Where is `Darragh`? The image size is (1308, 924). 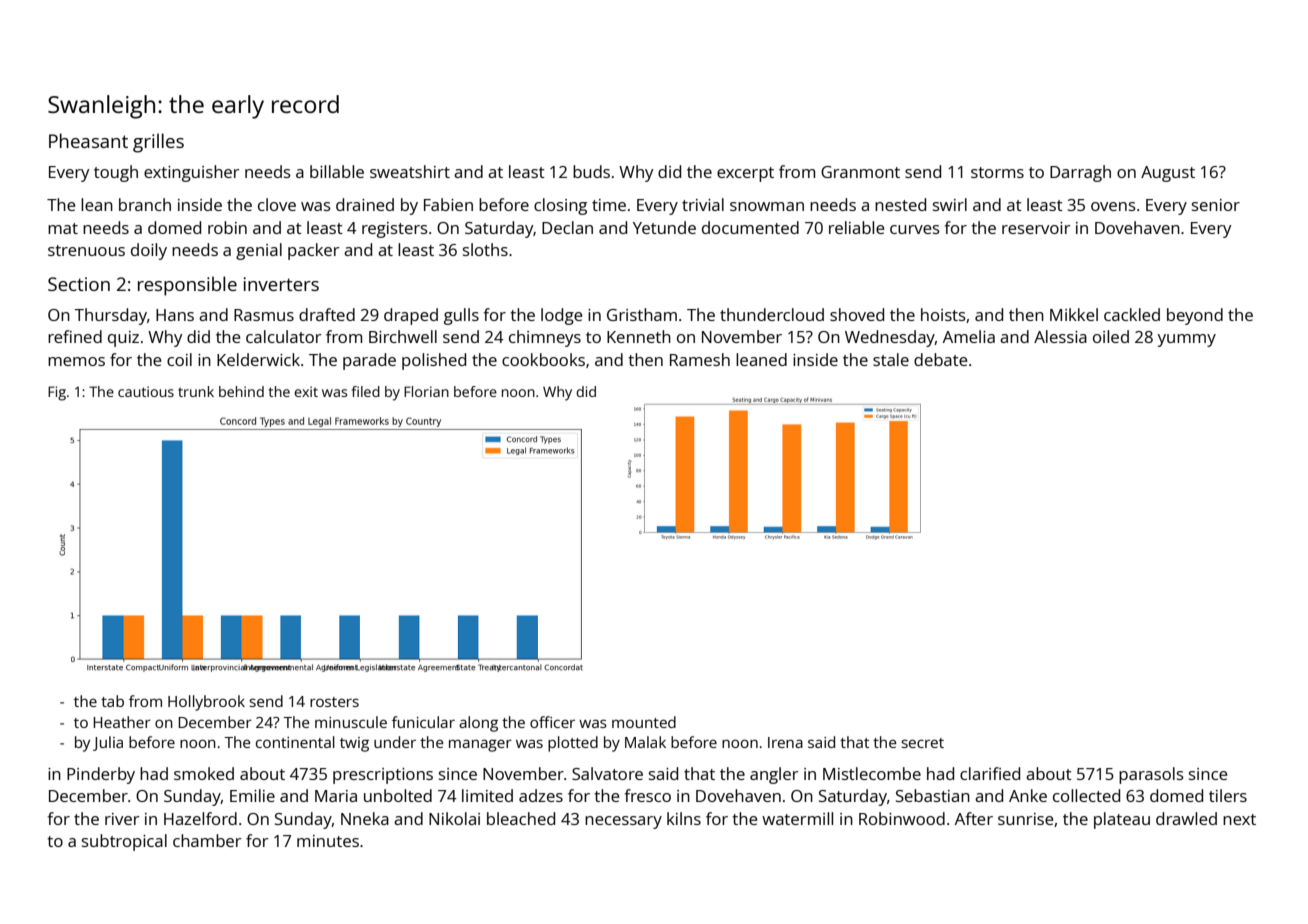
Darragh is located at coordinates (1080, 173).
